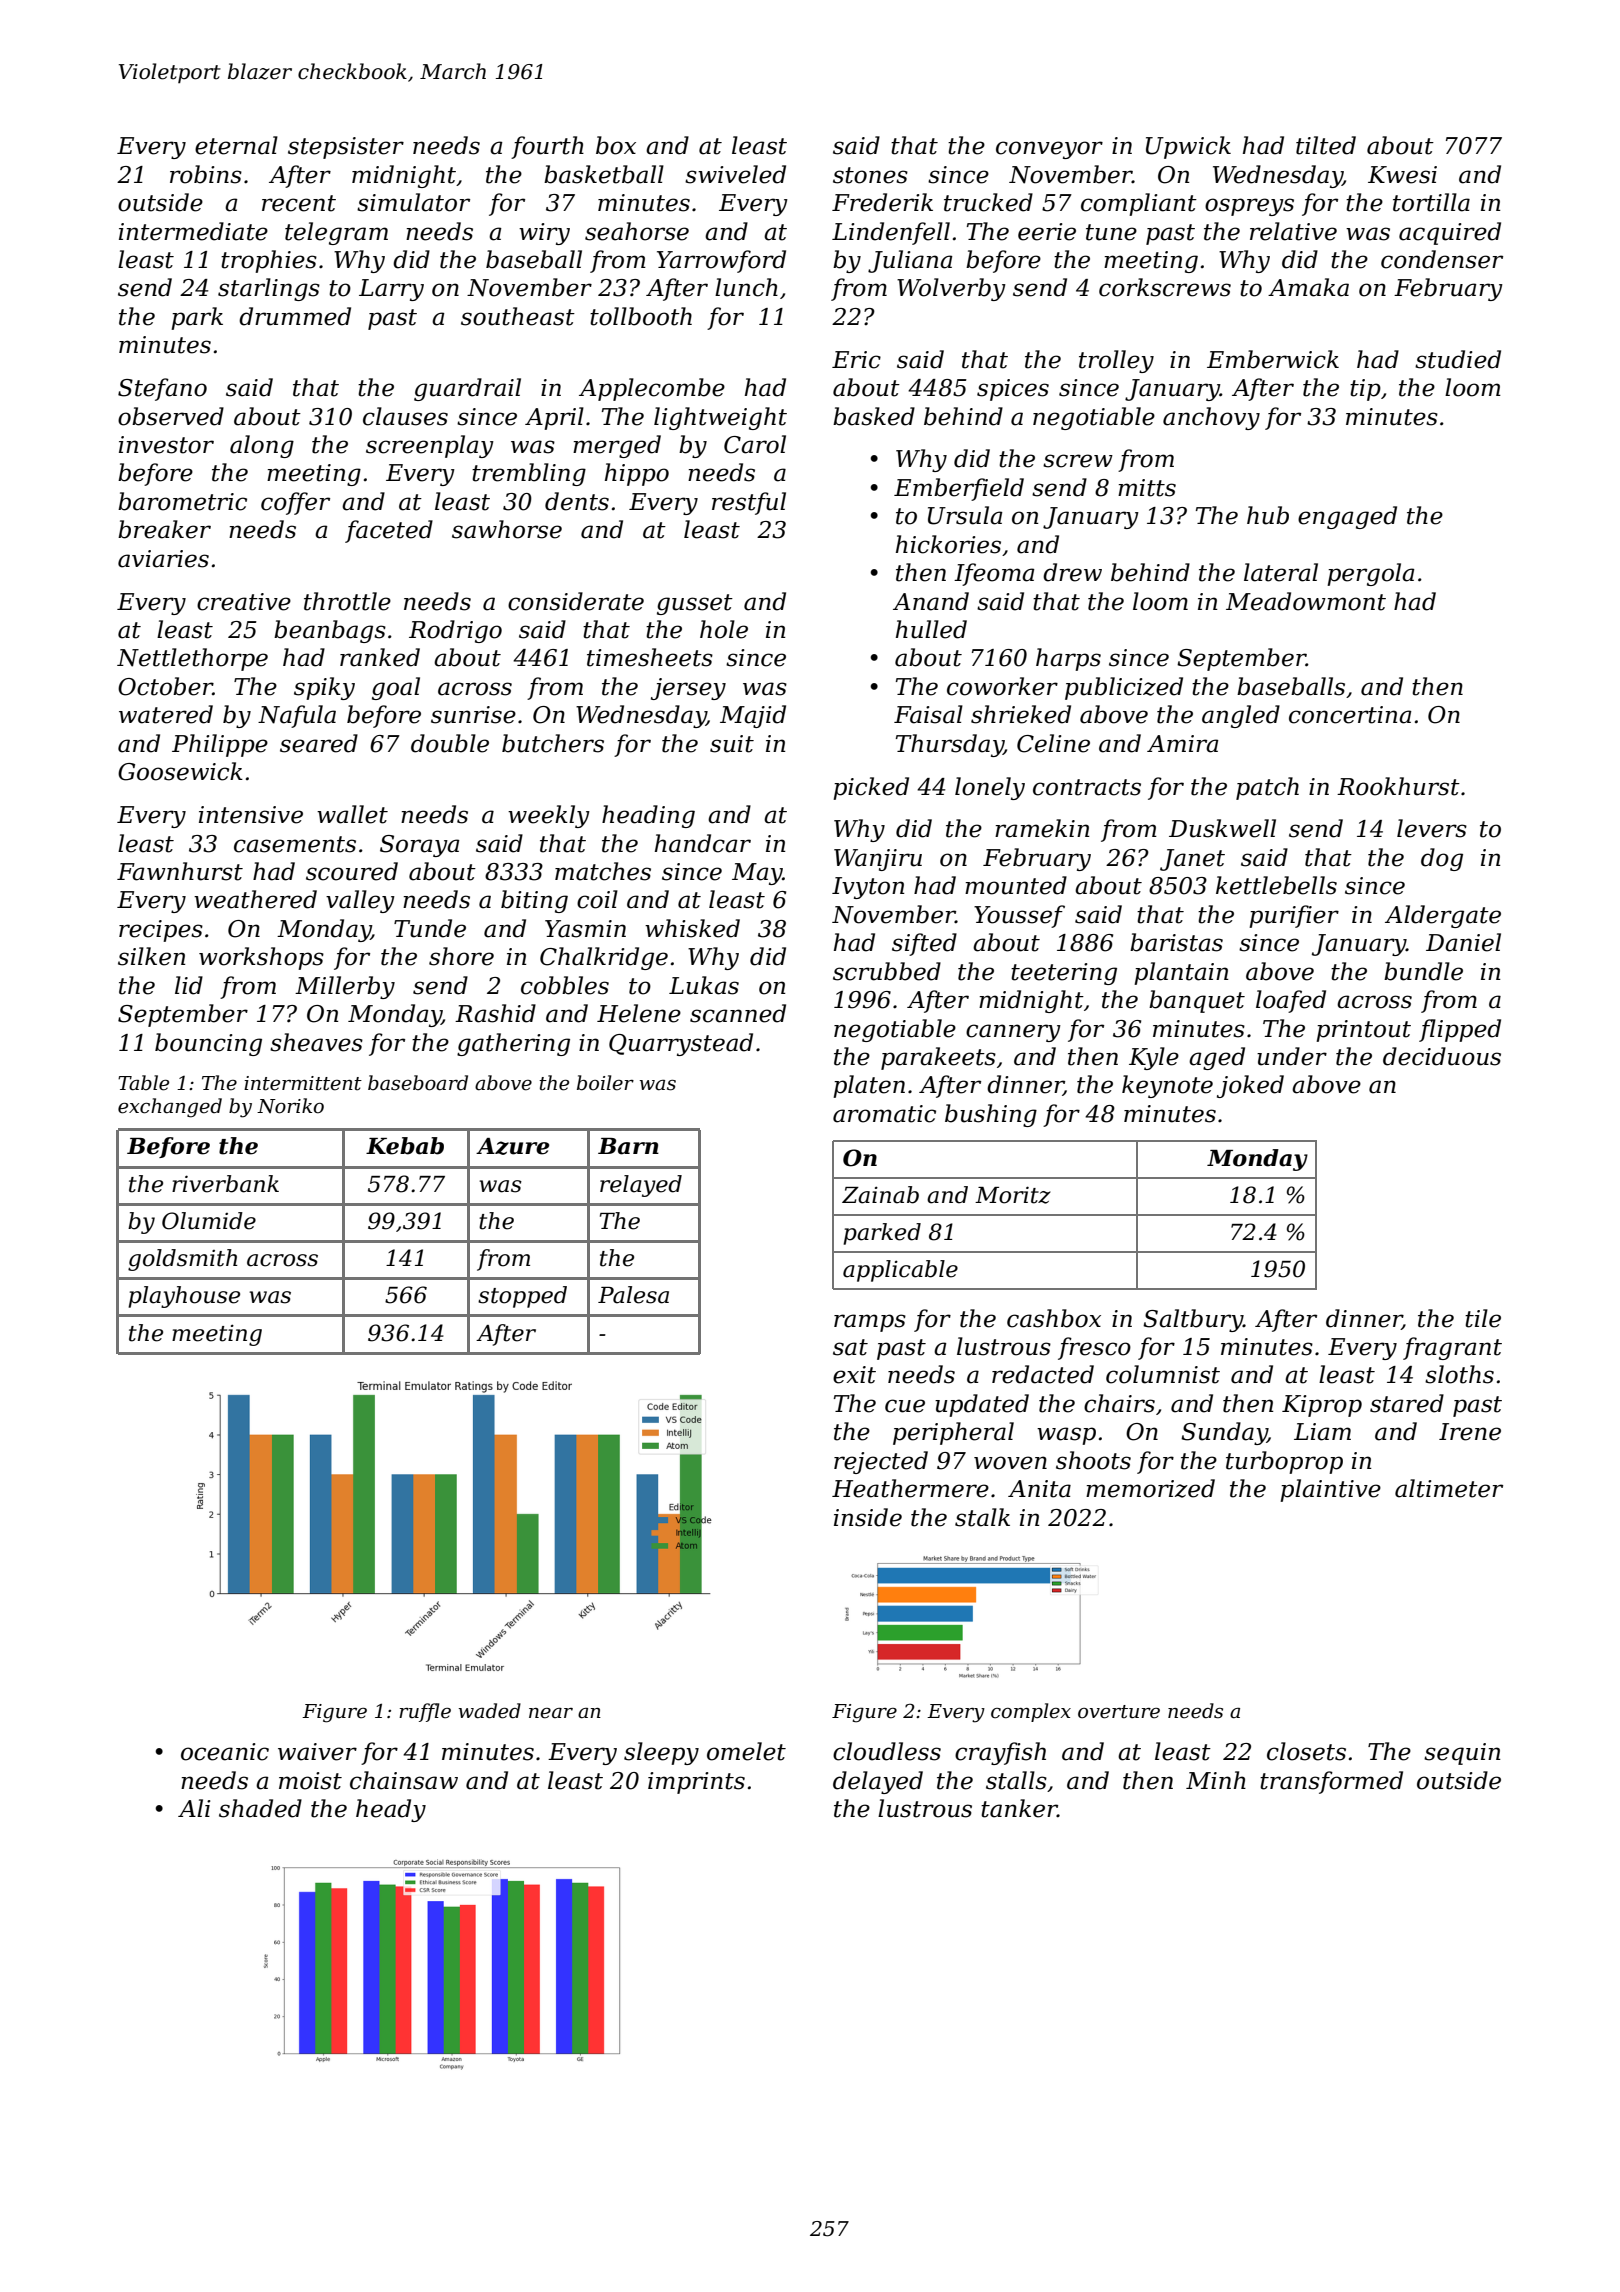  Describe the element at coordinates (225, 1752) in the screenshot. I see `oceanic` at that location.
